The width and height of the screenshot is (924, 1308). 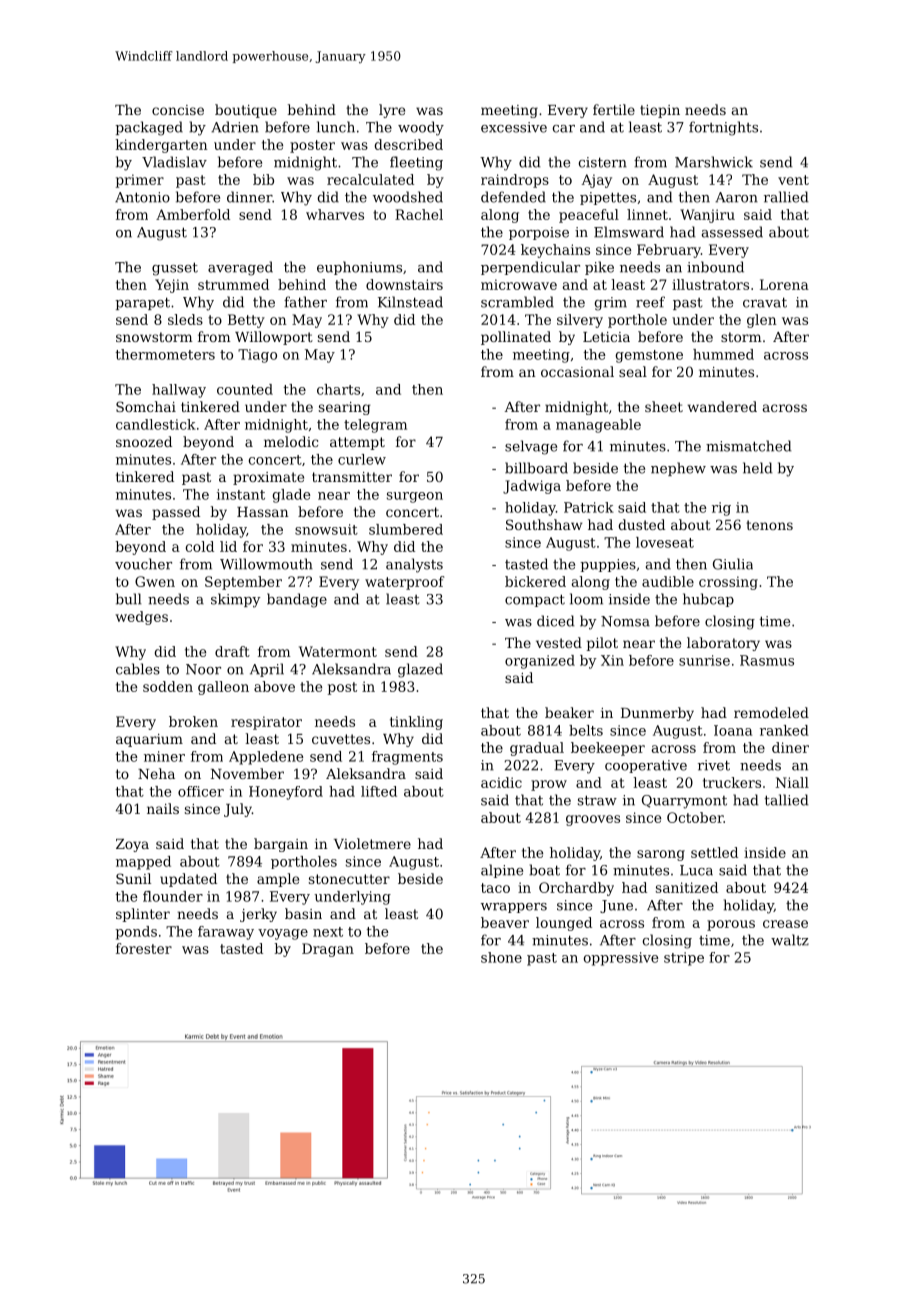 I want to click on lifted, so click(x=379, y=791).
